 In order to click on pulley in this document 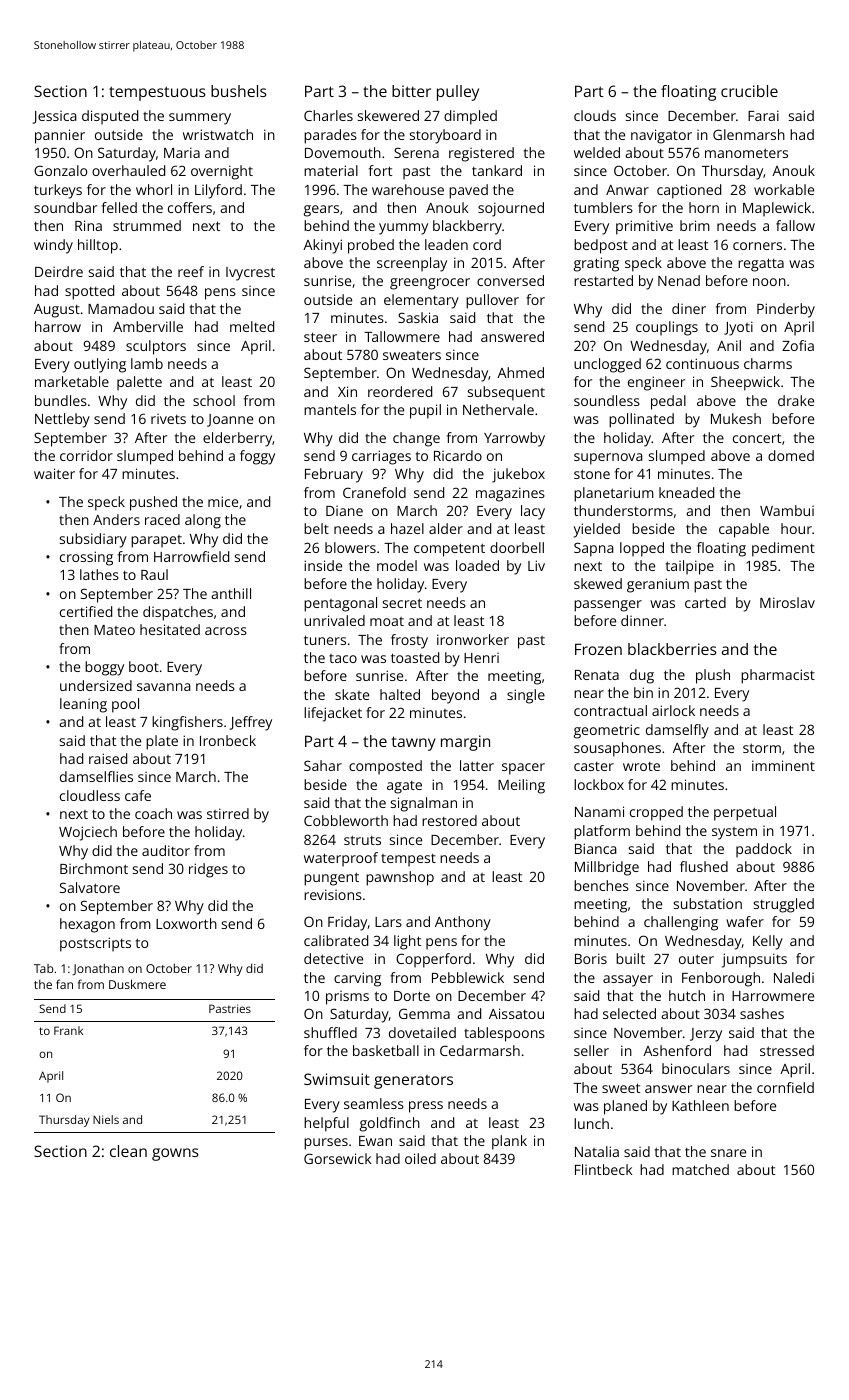, I will do `click(458, 93)`.
